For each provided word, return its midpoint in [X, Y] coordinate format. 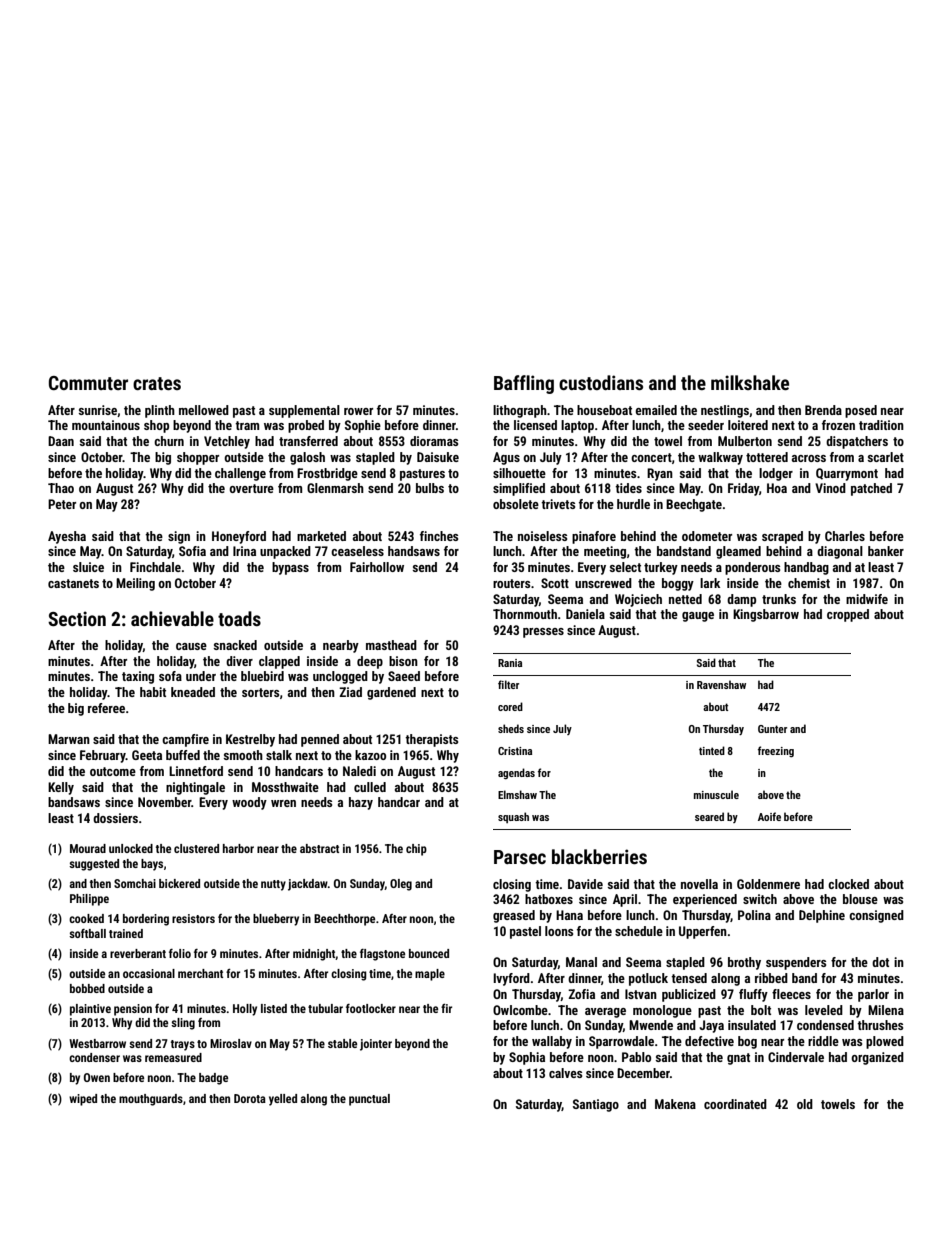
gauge [698, 617]
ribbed [771, 978]
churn [169, 441]
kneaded [193, 692]
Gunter [772, 729]
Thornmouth [525, 614]
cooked [86, 918]
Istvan [641, 994]
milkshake [750, 382]
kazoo [370, 755]
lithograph [520, 411]
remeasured [173, 1057]
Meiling [135, 584]
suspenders [796, 963]
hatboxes [549, 899]
